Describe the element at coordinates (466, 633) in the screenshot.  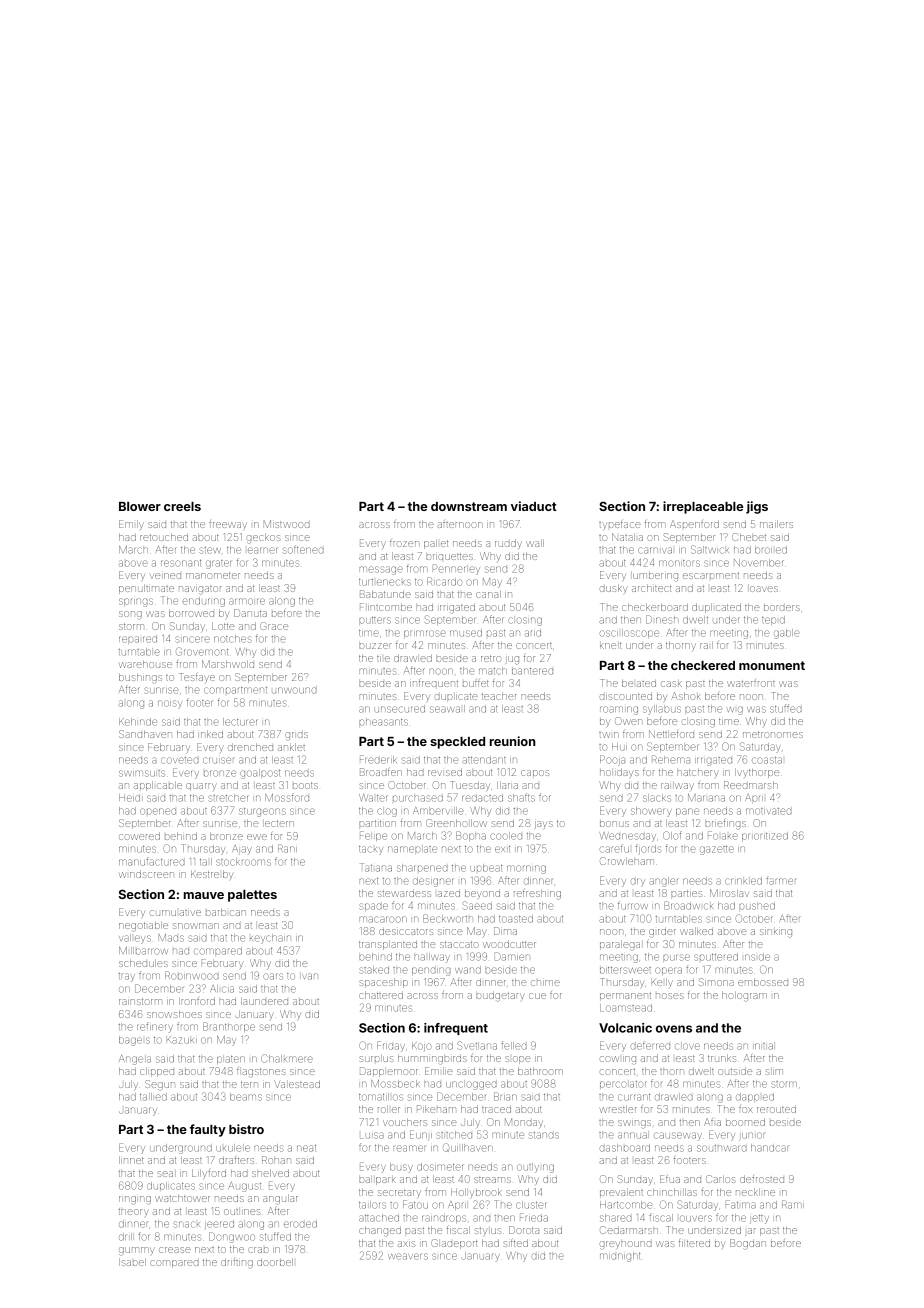
I see `mused` at that location.
